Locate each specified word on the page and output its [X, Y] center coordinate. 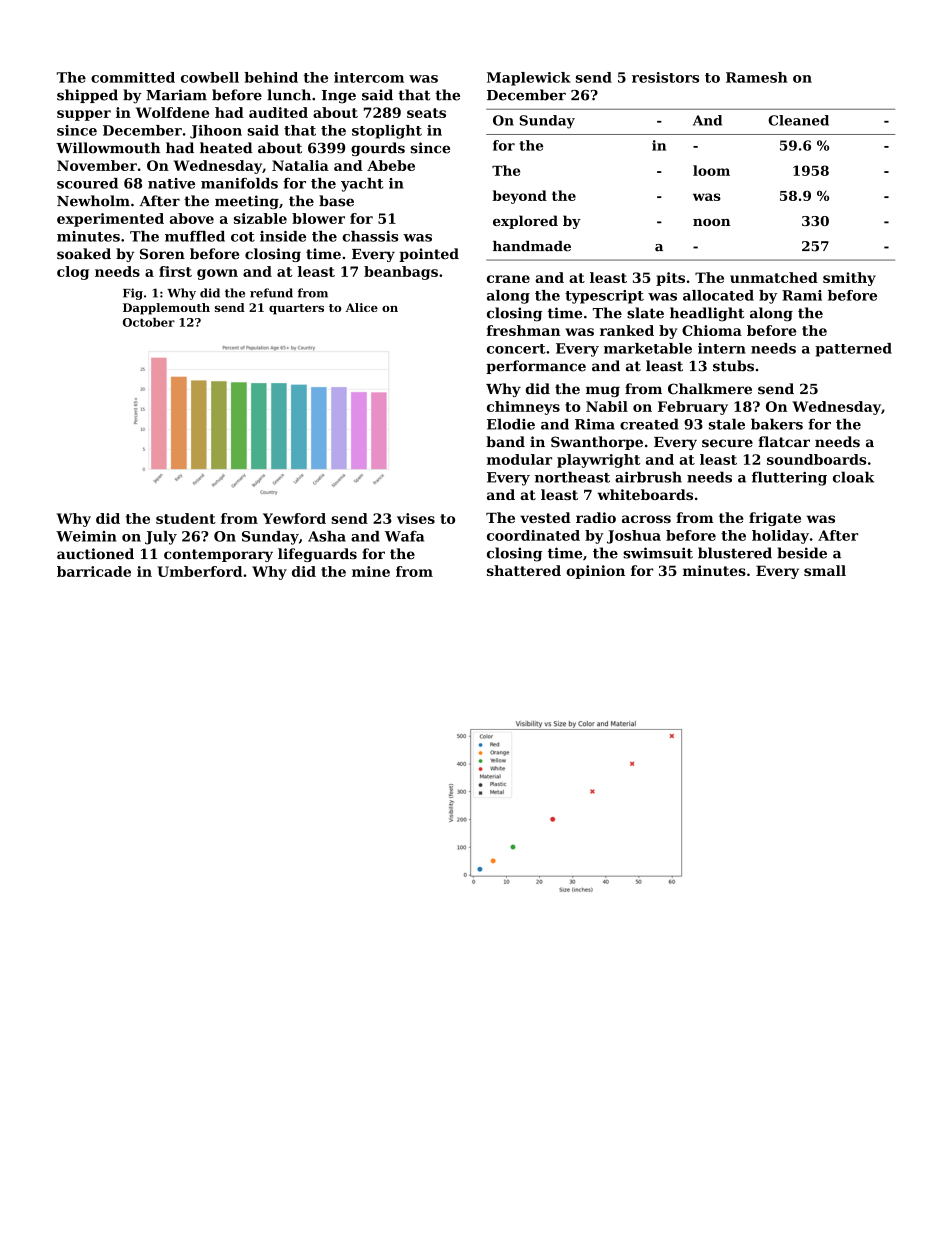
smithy [849, 279]
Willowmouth [108, 148]
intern [722, 348]
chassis [370, 236]
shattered [524, 570]
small [825, 570]
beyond [519, 197]
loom [711, 170]
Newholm [93, 201]
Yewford [294, 518]
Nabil [607, 406]
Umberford [200, 571]
